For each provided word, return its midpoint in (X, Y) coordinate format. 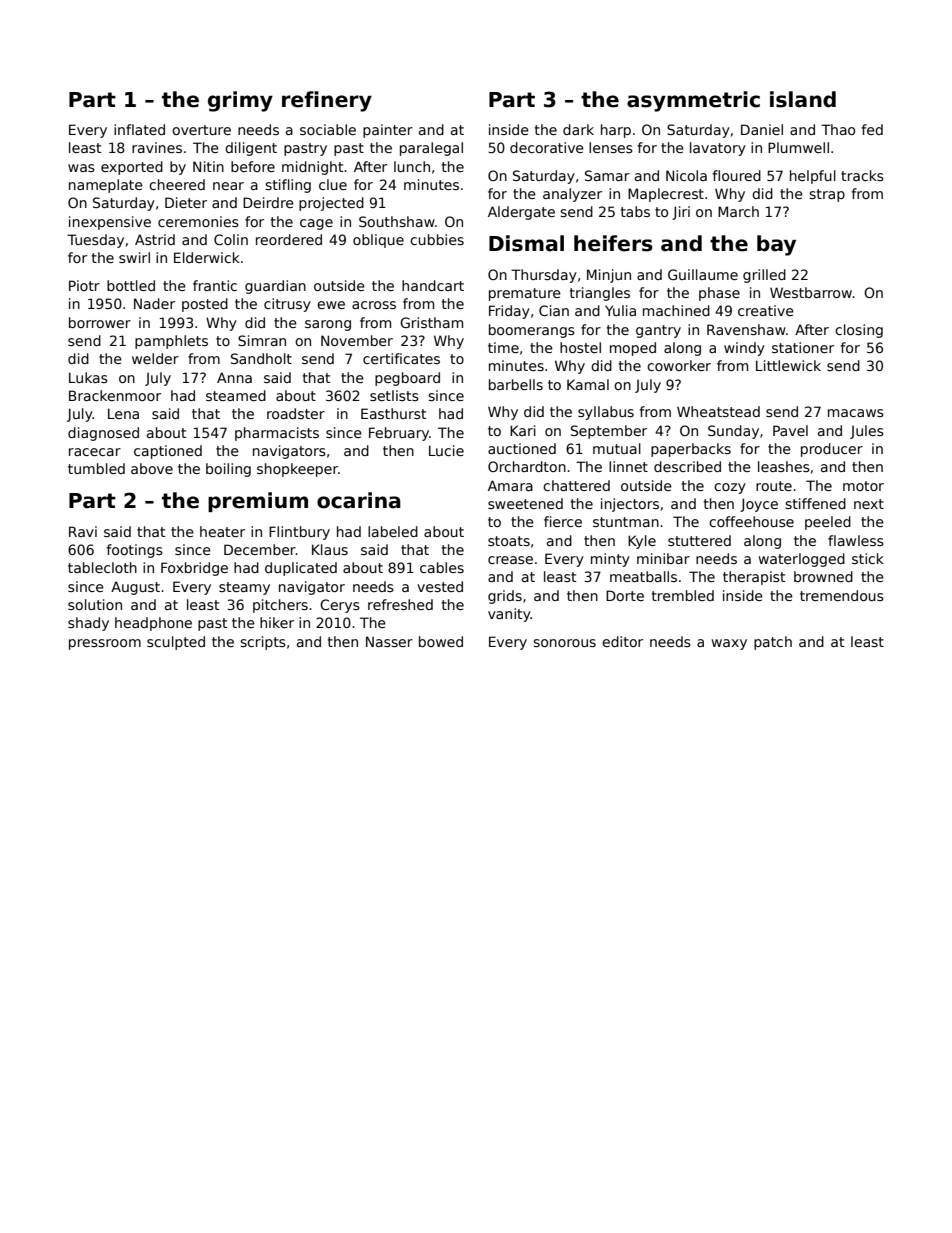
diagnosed (103, 434)
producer (832, 450)
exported (132, 168)
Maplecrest (666, 195)
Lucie (446, 450)
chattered (576, 485)
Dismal (526, 243)
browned (823, 576)
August (135, 588)
